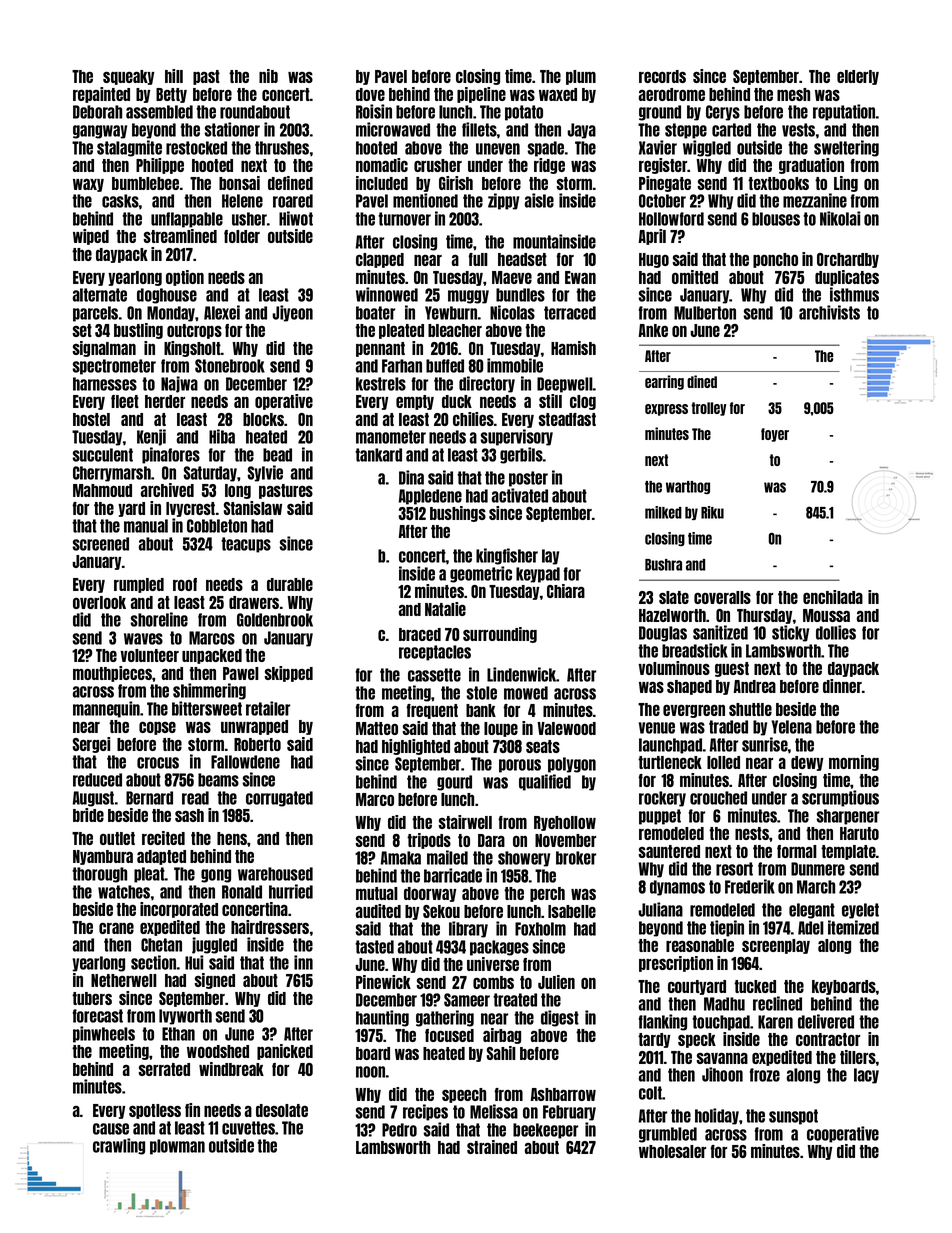  What do you see at coordinates (840, 218) in the screenshot?
I see `Nikolai` at bounding box center [840, 218].
